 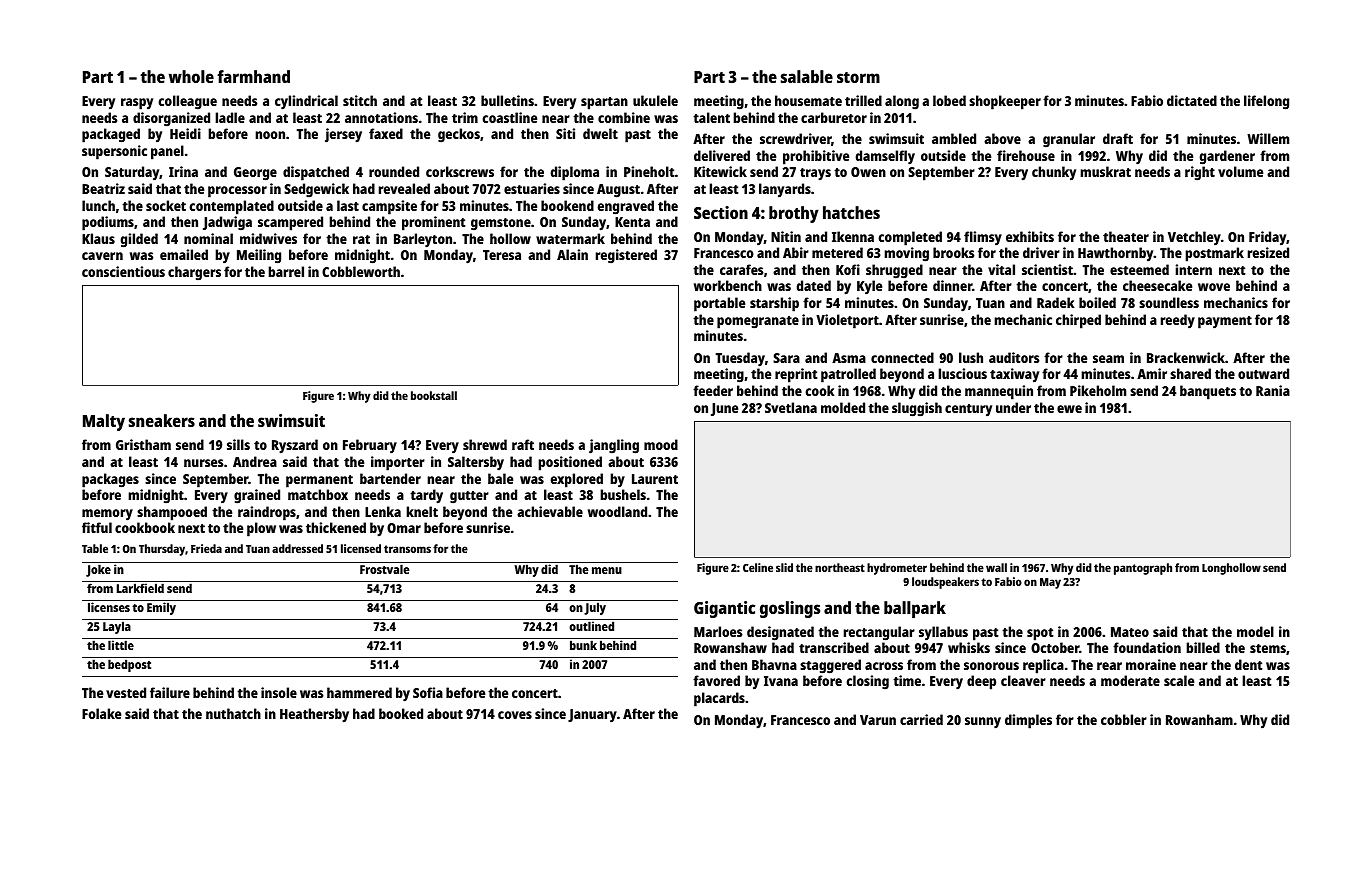 What do you see at coordinates (981, 682) in the screenshot?
I see `deep` at bounding box center [981, 682].
